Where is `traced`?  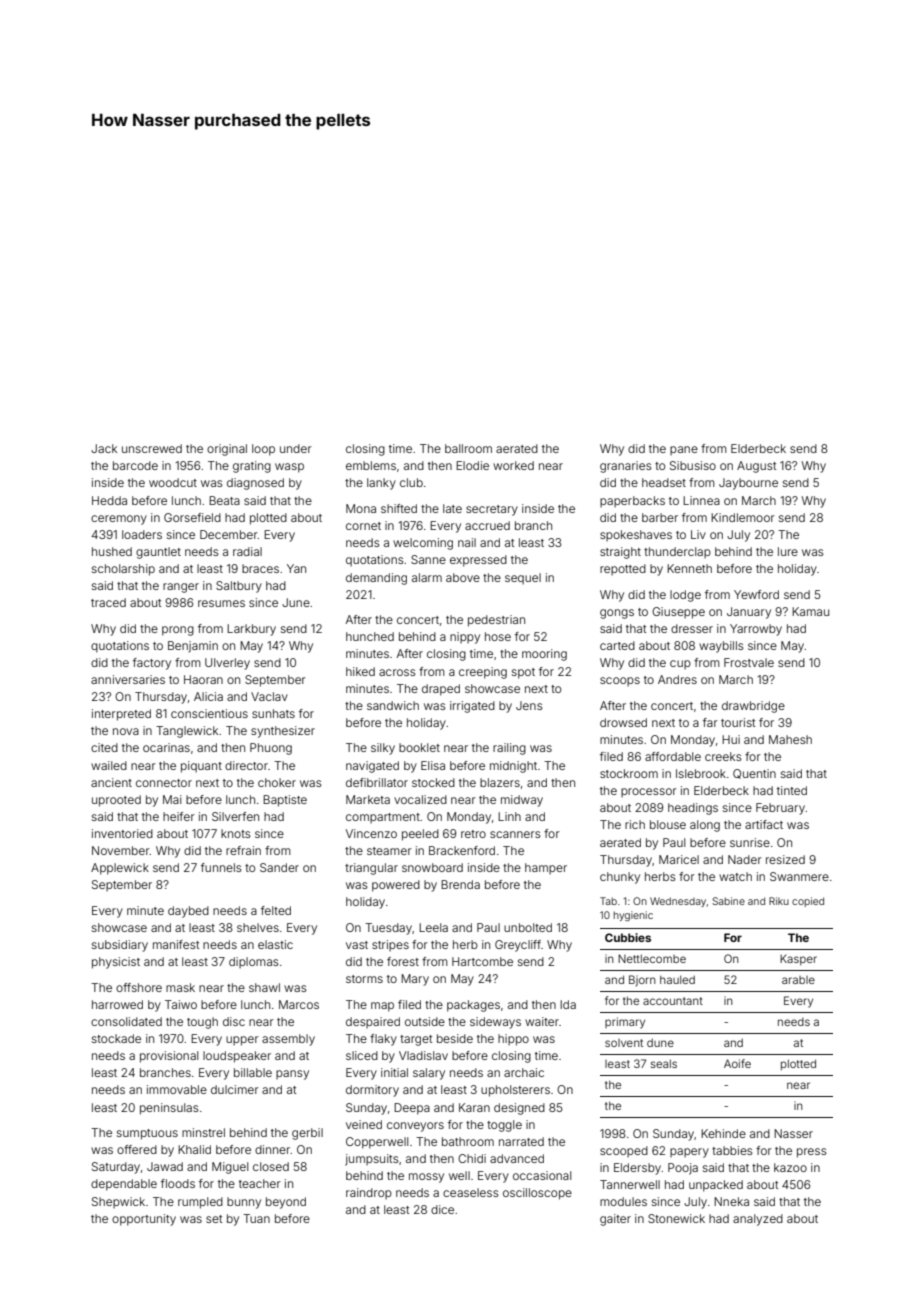 traced is located at coordinates (108, 602).
